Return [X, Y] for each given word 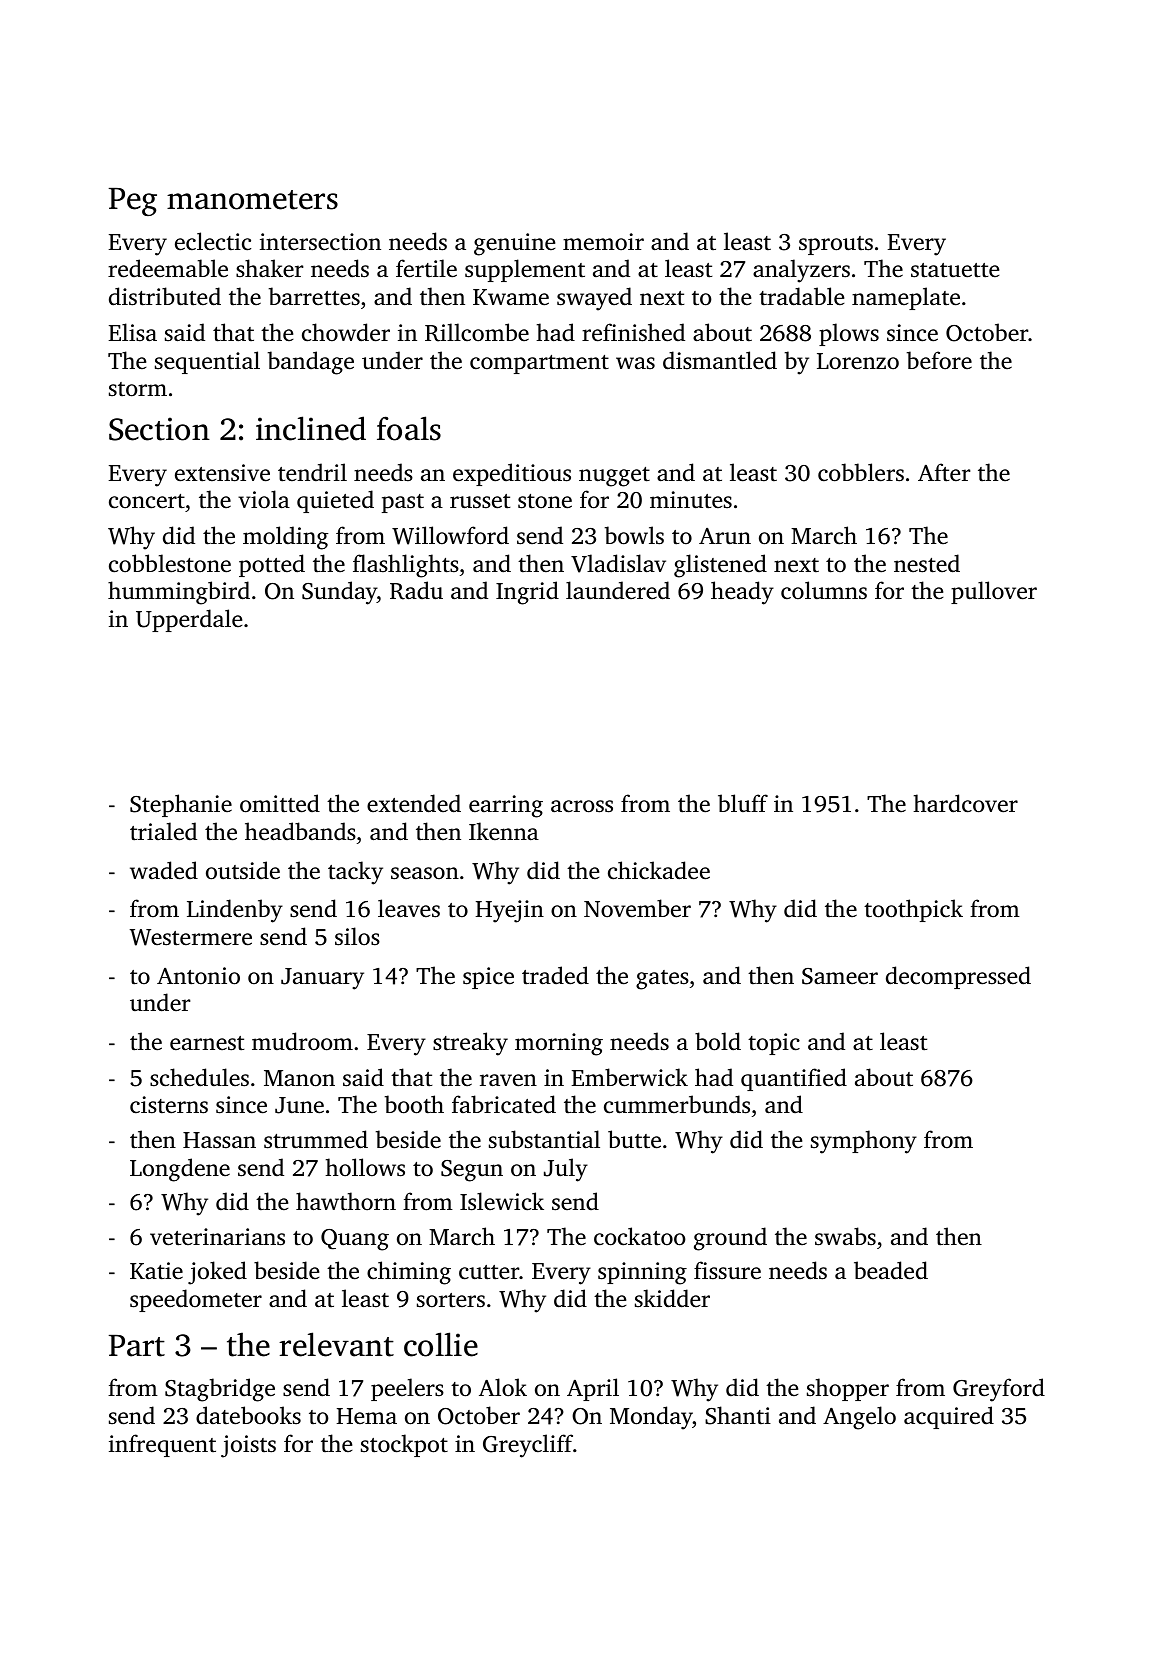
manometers [252, 200]
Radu [416, 590]
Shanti [738, 1415]
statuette [955, 270]
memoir [603, 242]
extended [414, 803]
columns [824, 590]
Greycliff [528, 1446]
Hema [367, 1416]
